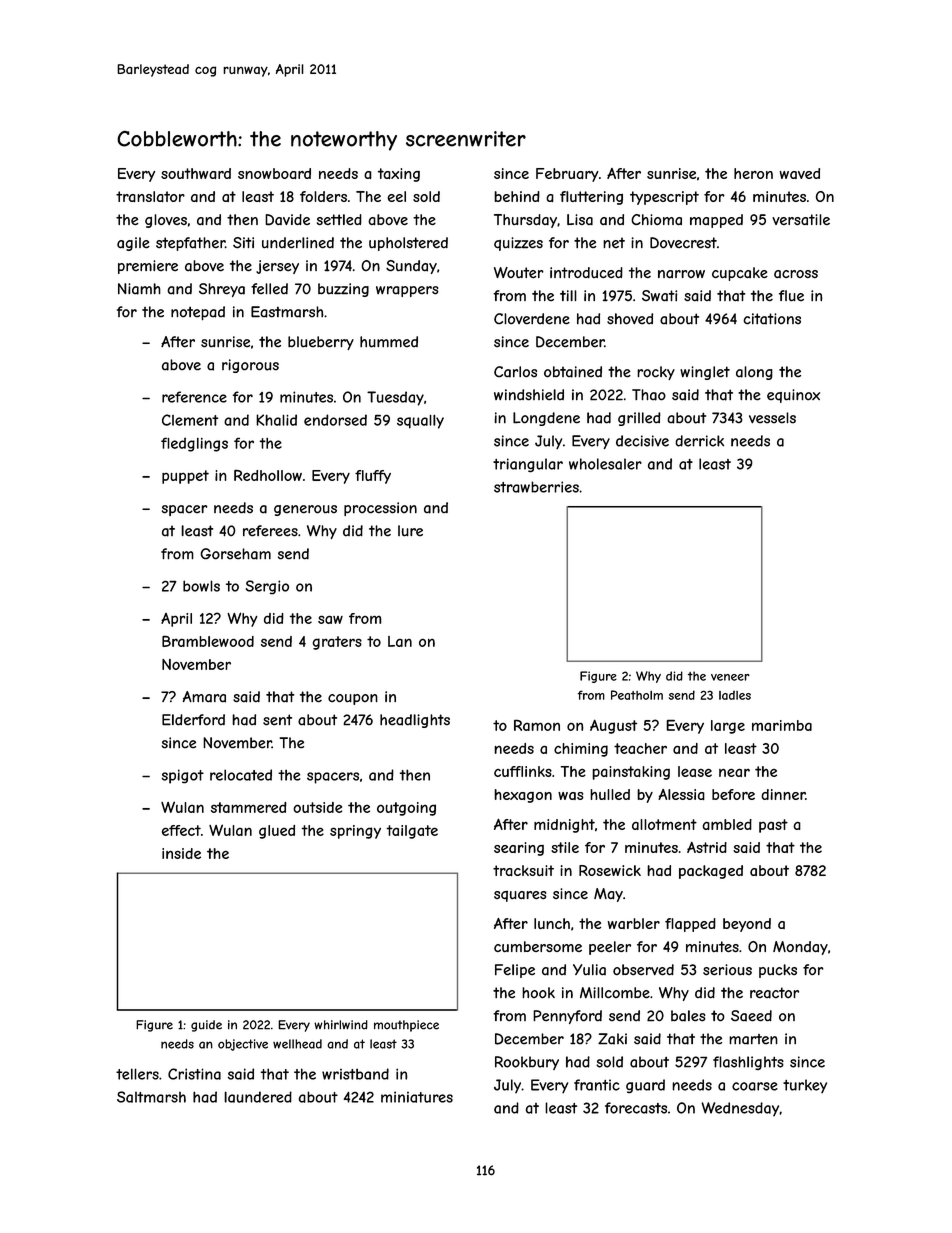  Describe the element at coordinates (796, 274) in the screenshot. I see `across` at that location.
